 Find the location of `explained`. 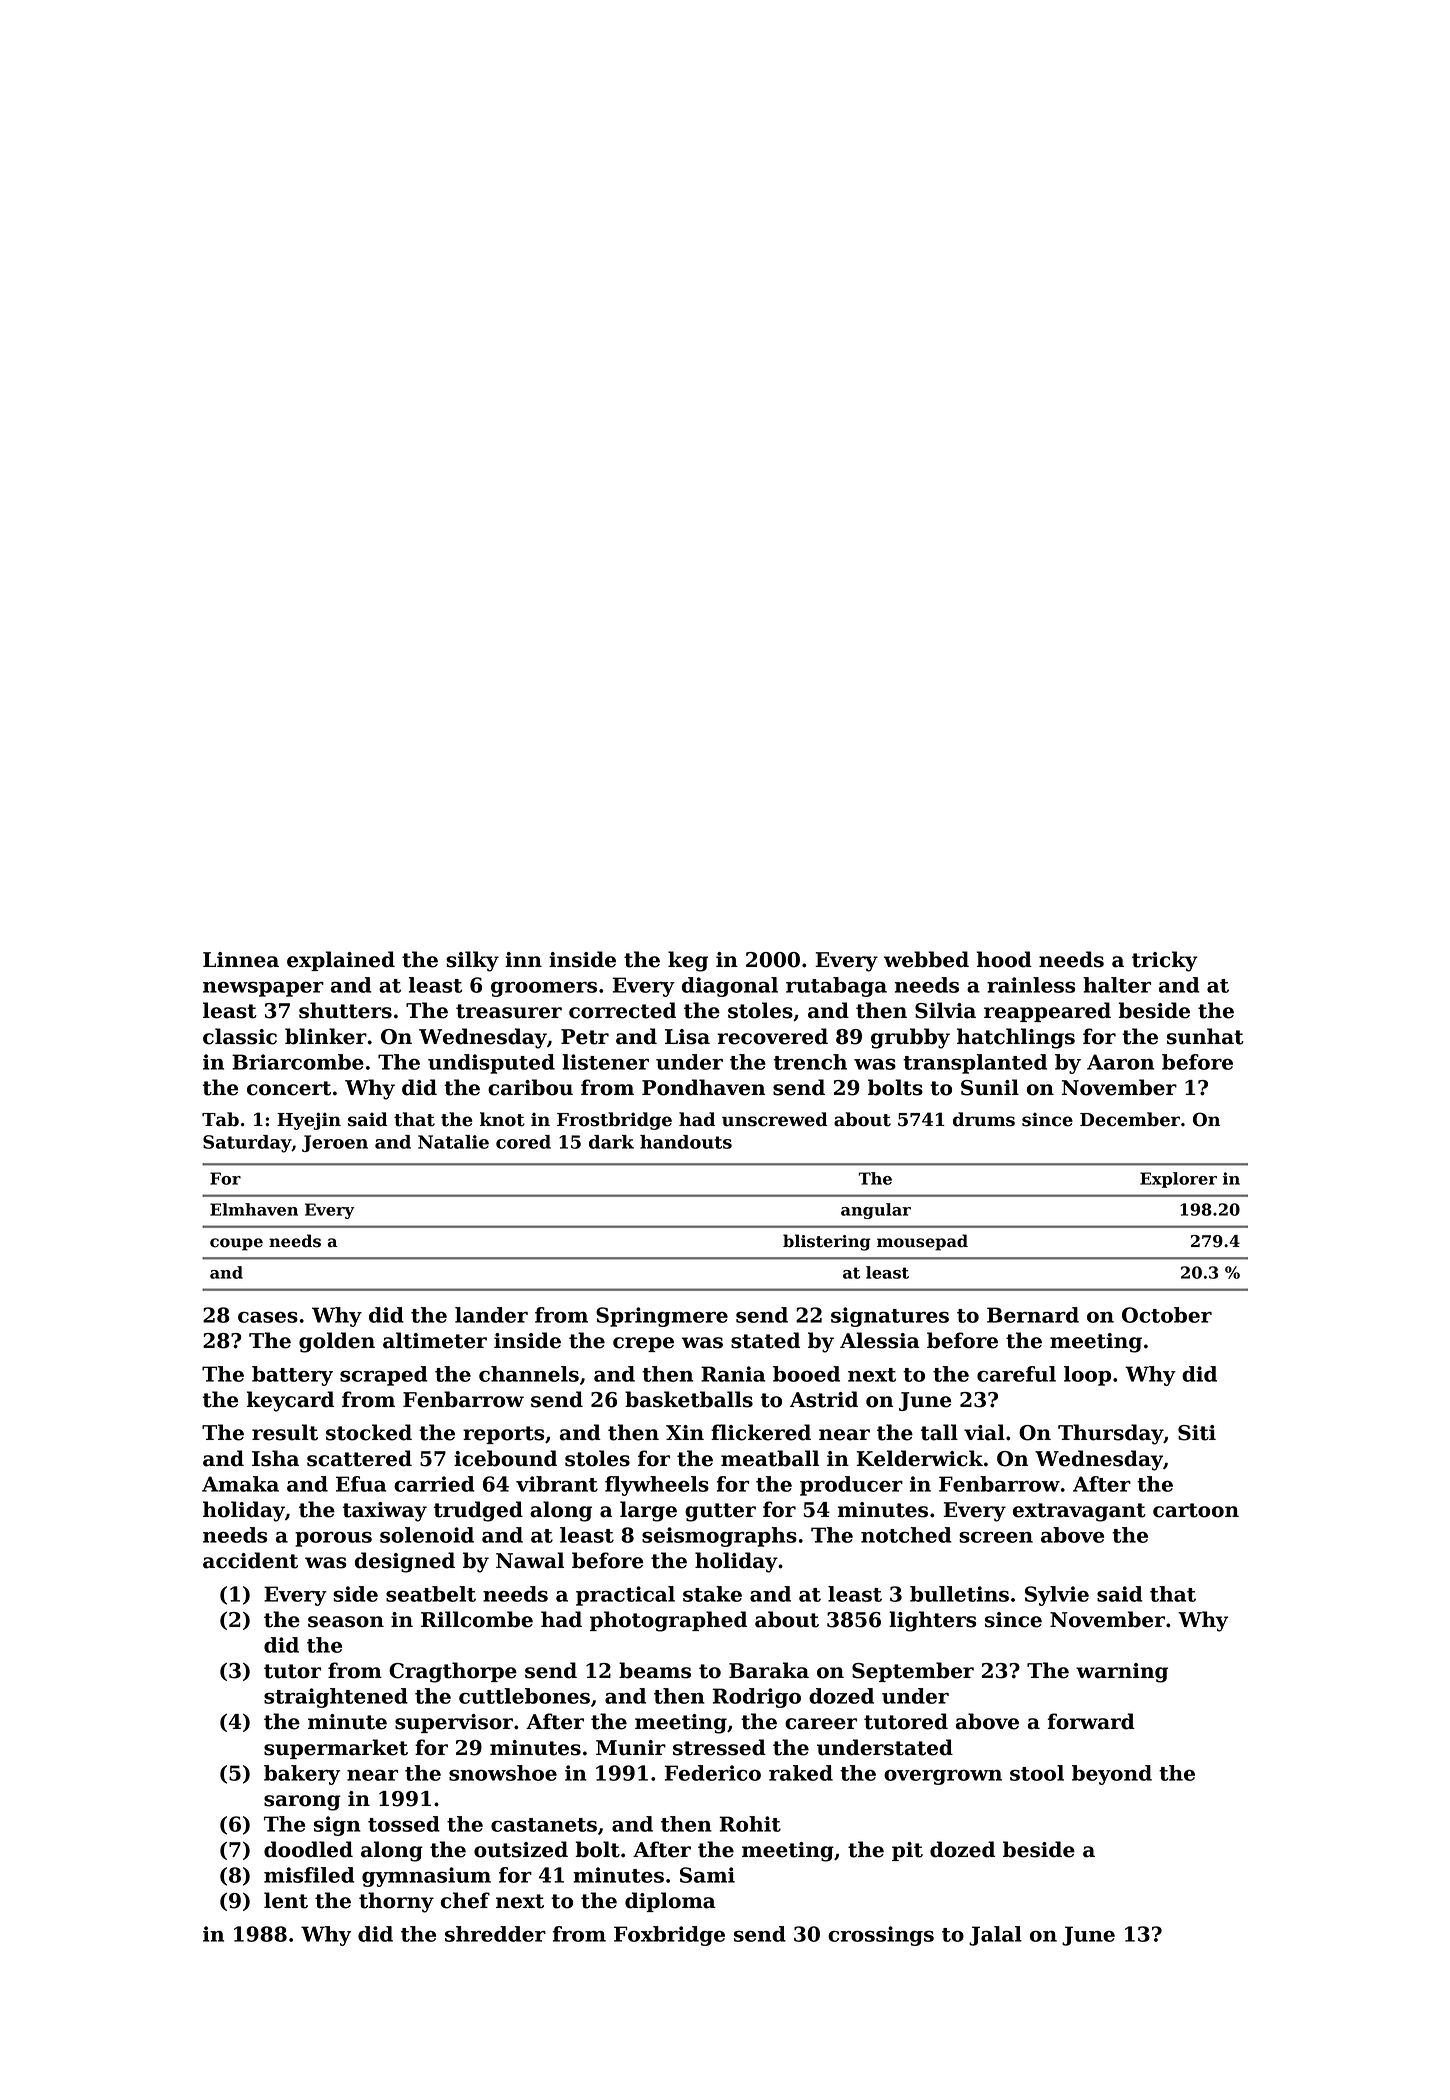

explained is located at coordinates (341, 961).
